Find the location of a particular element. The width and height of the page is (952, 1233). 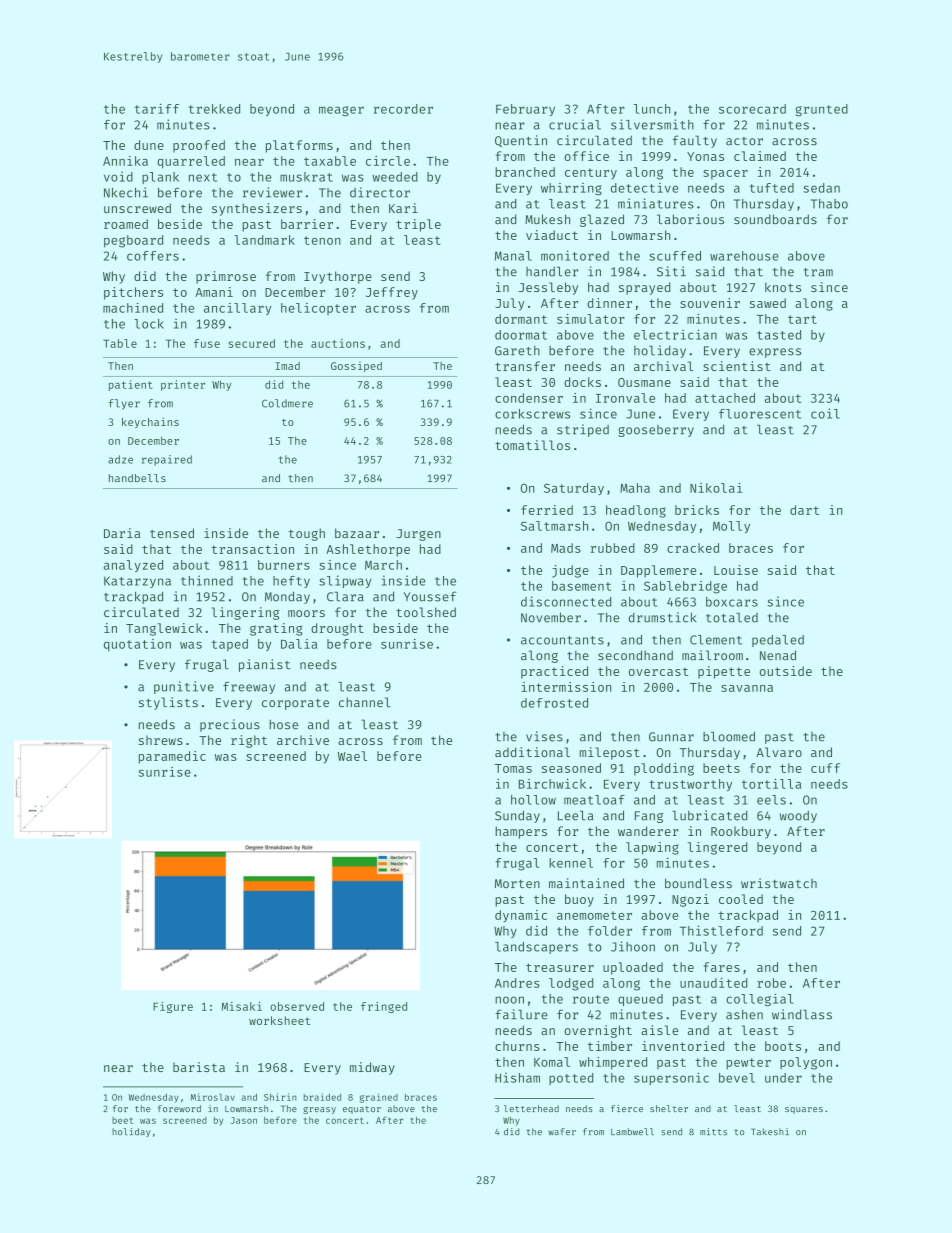

Hisham is located at coordinates (517, 1078).
